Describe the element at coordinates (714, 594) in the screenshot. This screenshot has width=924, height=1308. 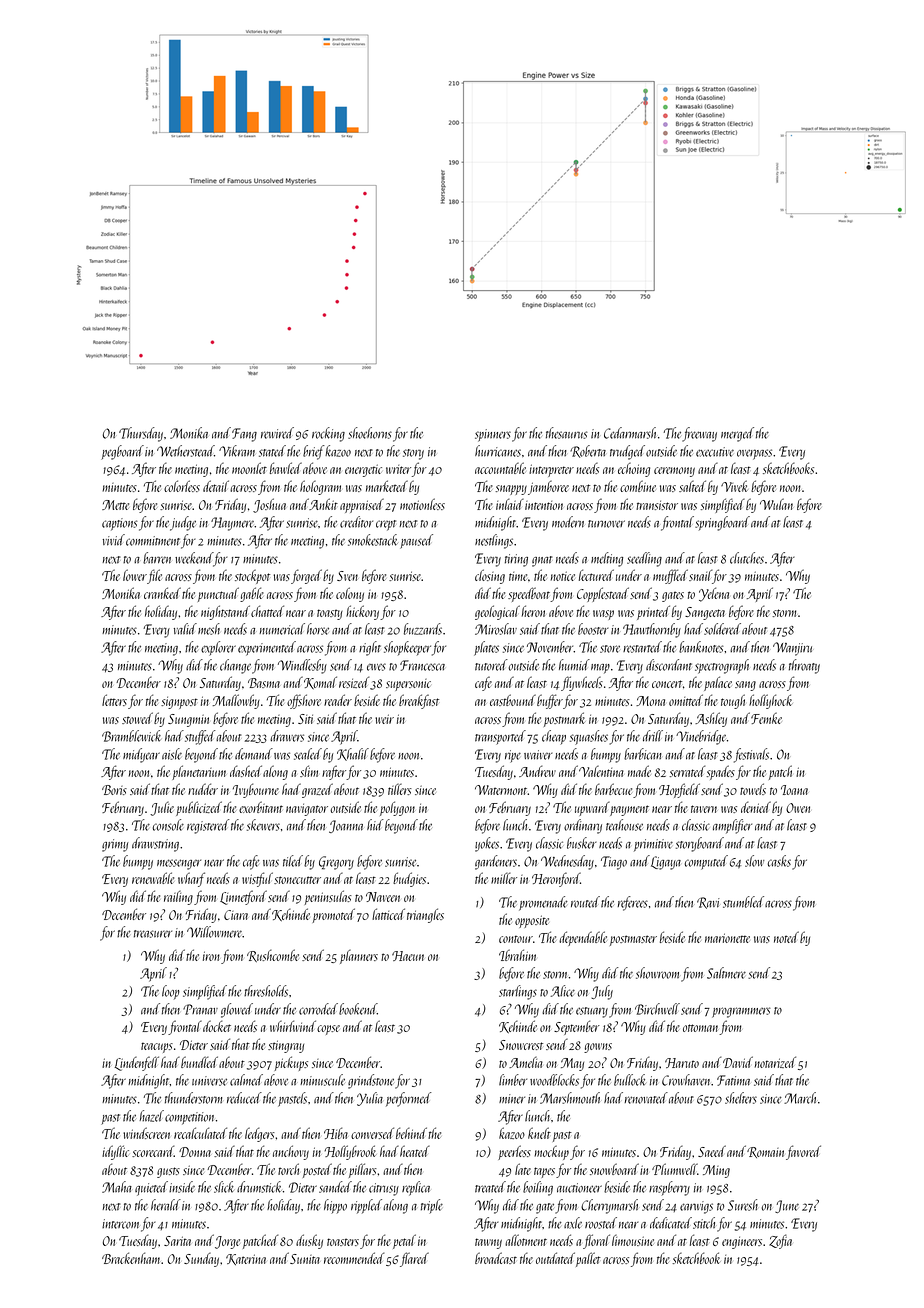
I see `Yelena` at that location.
